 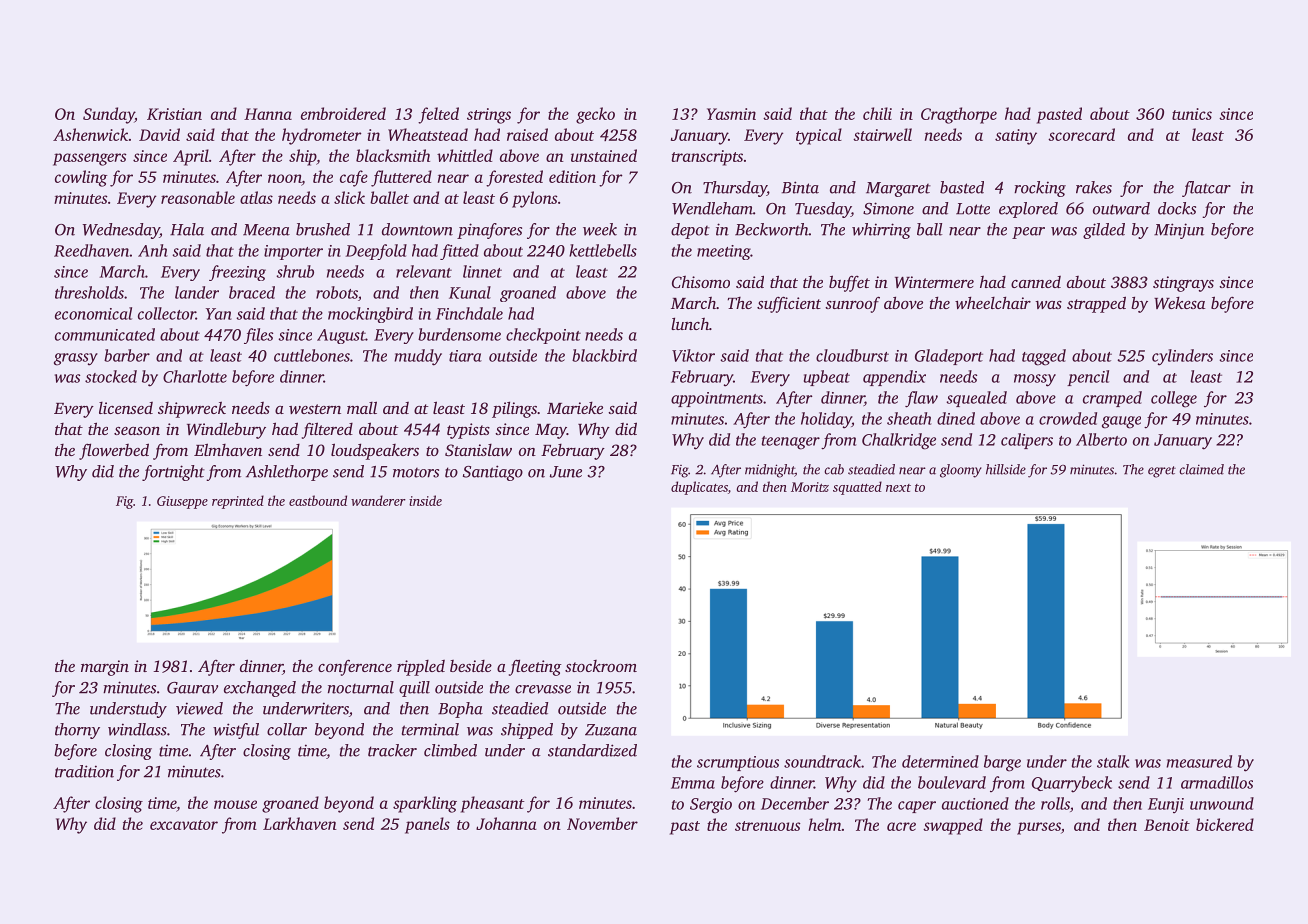 What do you see at coordinates (699, 488) in the image?
I see `duplicates` at bounding box center [699, 488].
